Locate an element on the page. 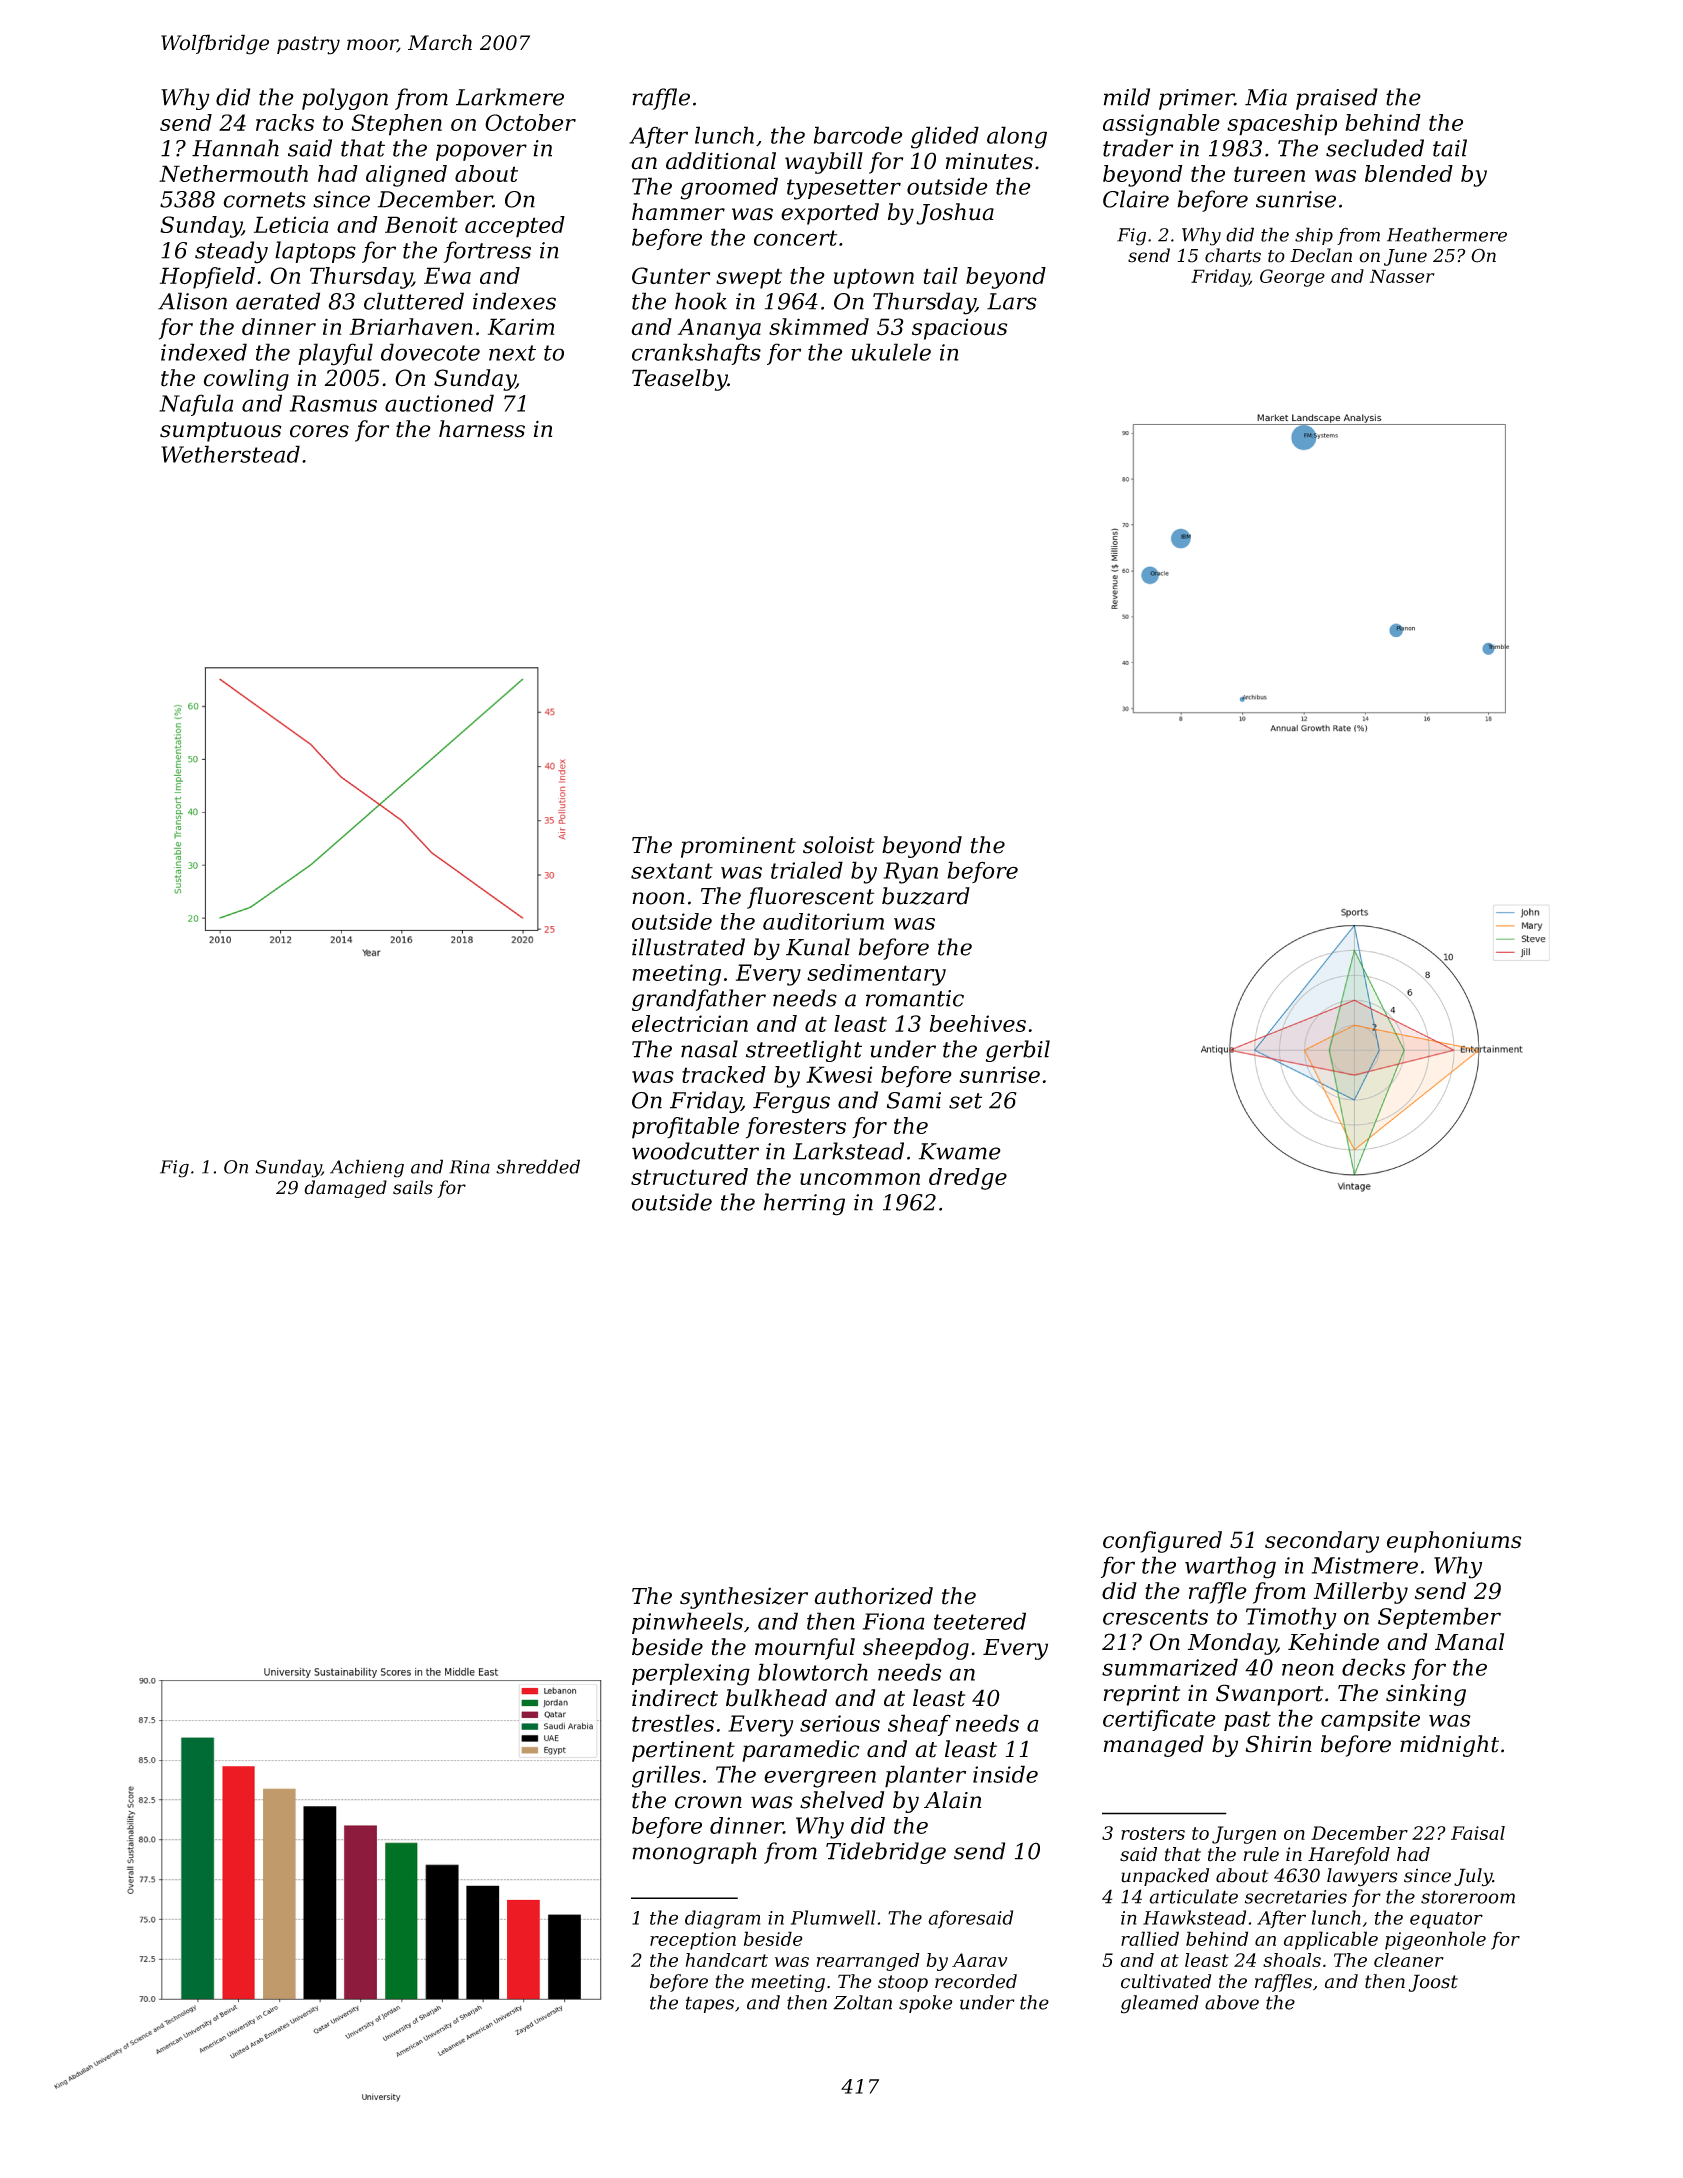  managed is located at coordinates (1154, 1746).
